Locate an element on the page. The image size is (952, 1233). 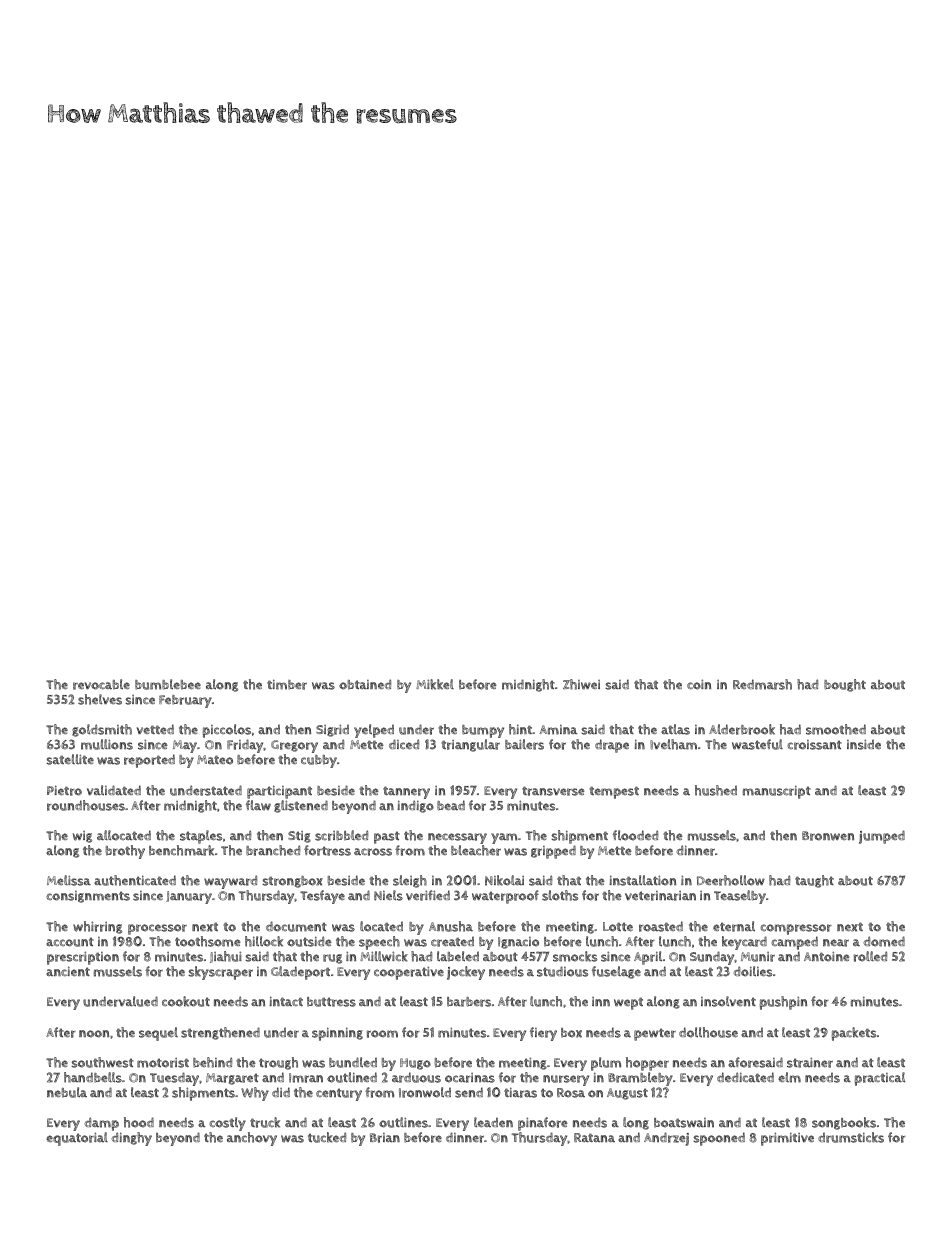
taught is located at coordinates (814, 881).
